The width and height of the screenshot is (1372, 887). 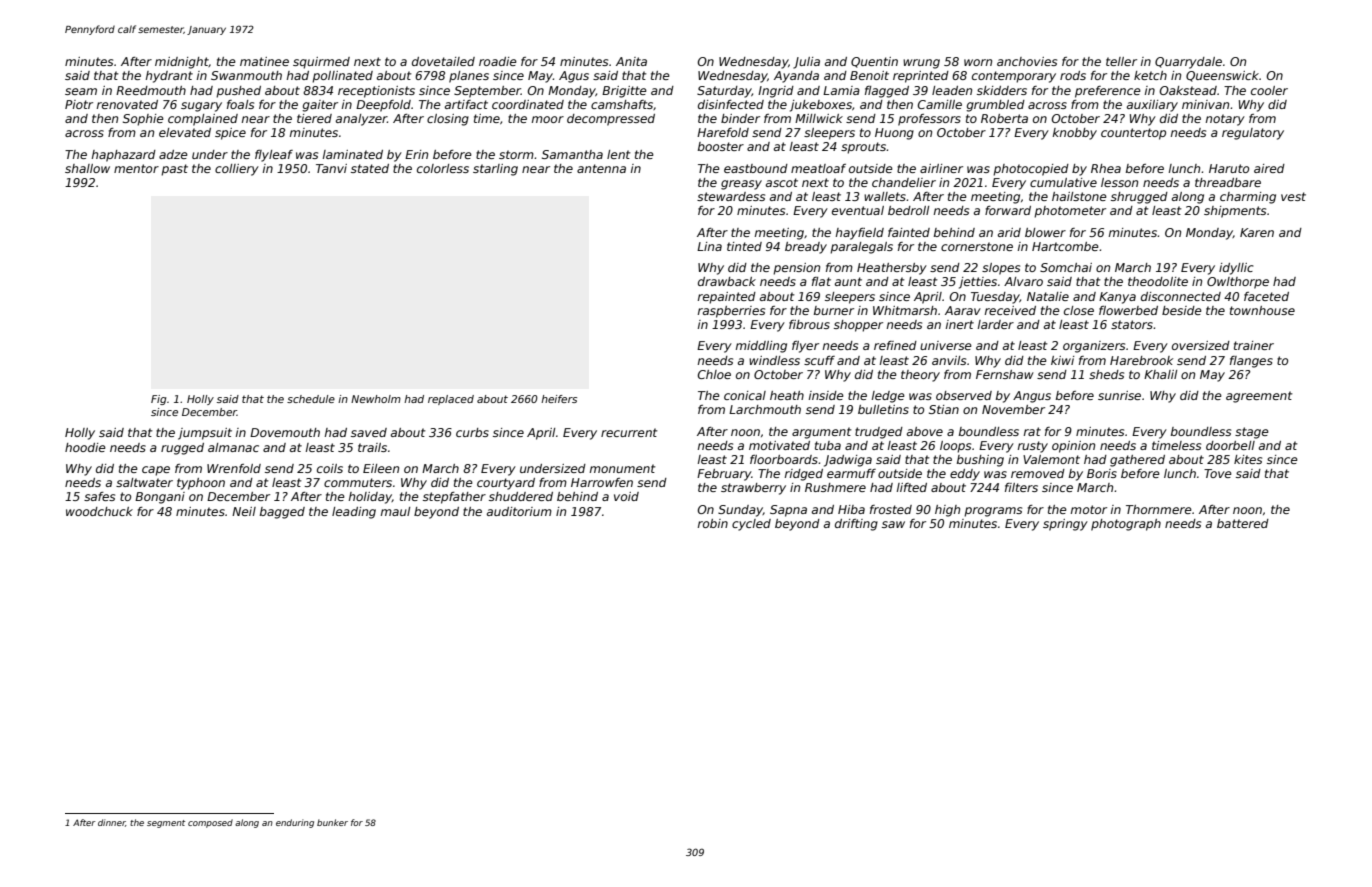 What do you see at coordinates (332, 822) in the screenshot?
I see `bunker` at bounding box center [332, 822].
